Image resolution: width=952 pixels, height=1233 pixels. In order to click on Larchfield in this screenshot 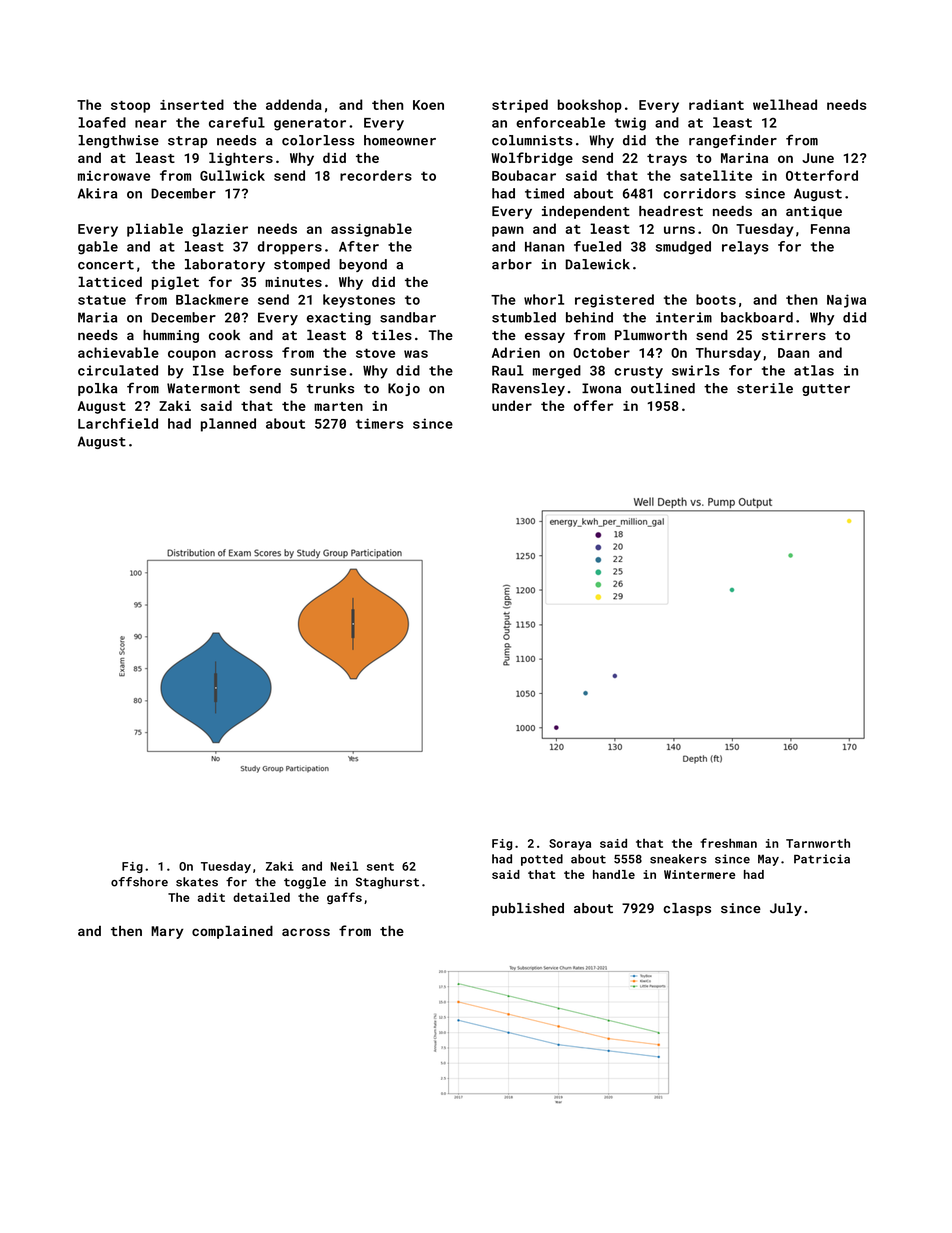, I will do `click(118, 423)`.
